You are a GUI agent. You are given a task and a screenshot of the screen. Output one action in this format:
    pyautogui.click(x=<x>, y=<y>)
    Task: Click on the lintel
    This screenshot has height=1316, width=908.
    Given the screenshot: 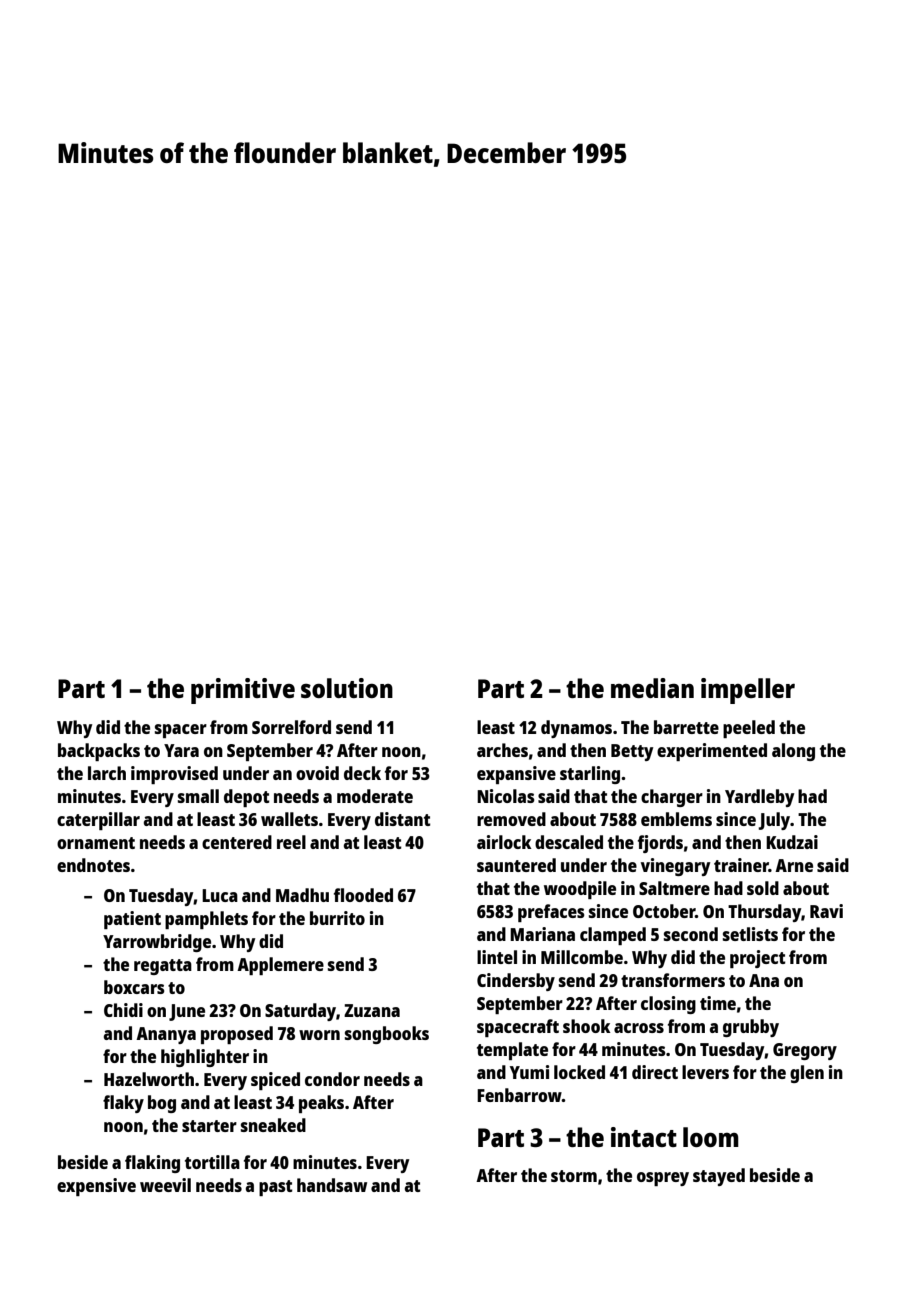 What is the action you would take?
    pyautogui.click(x=497, y=957)
